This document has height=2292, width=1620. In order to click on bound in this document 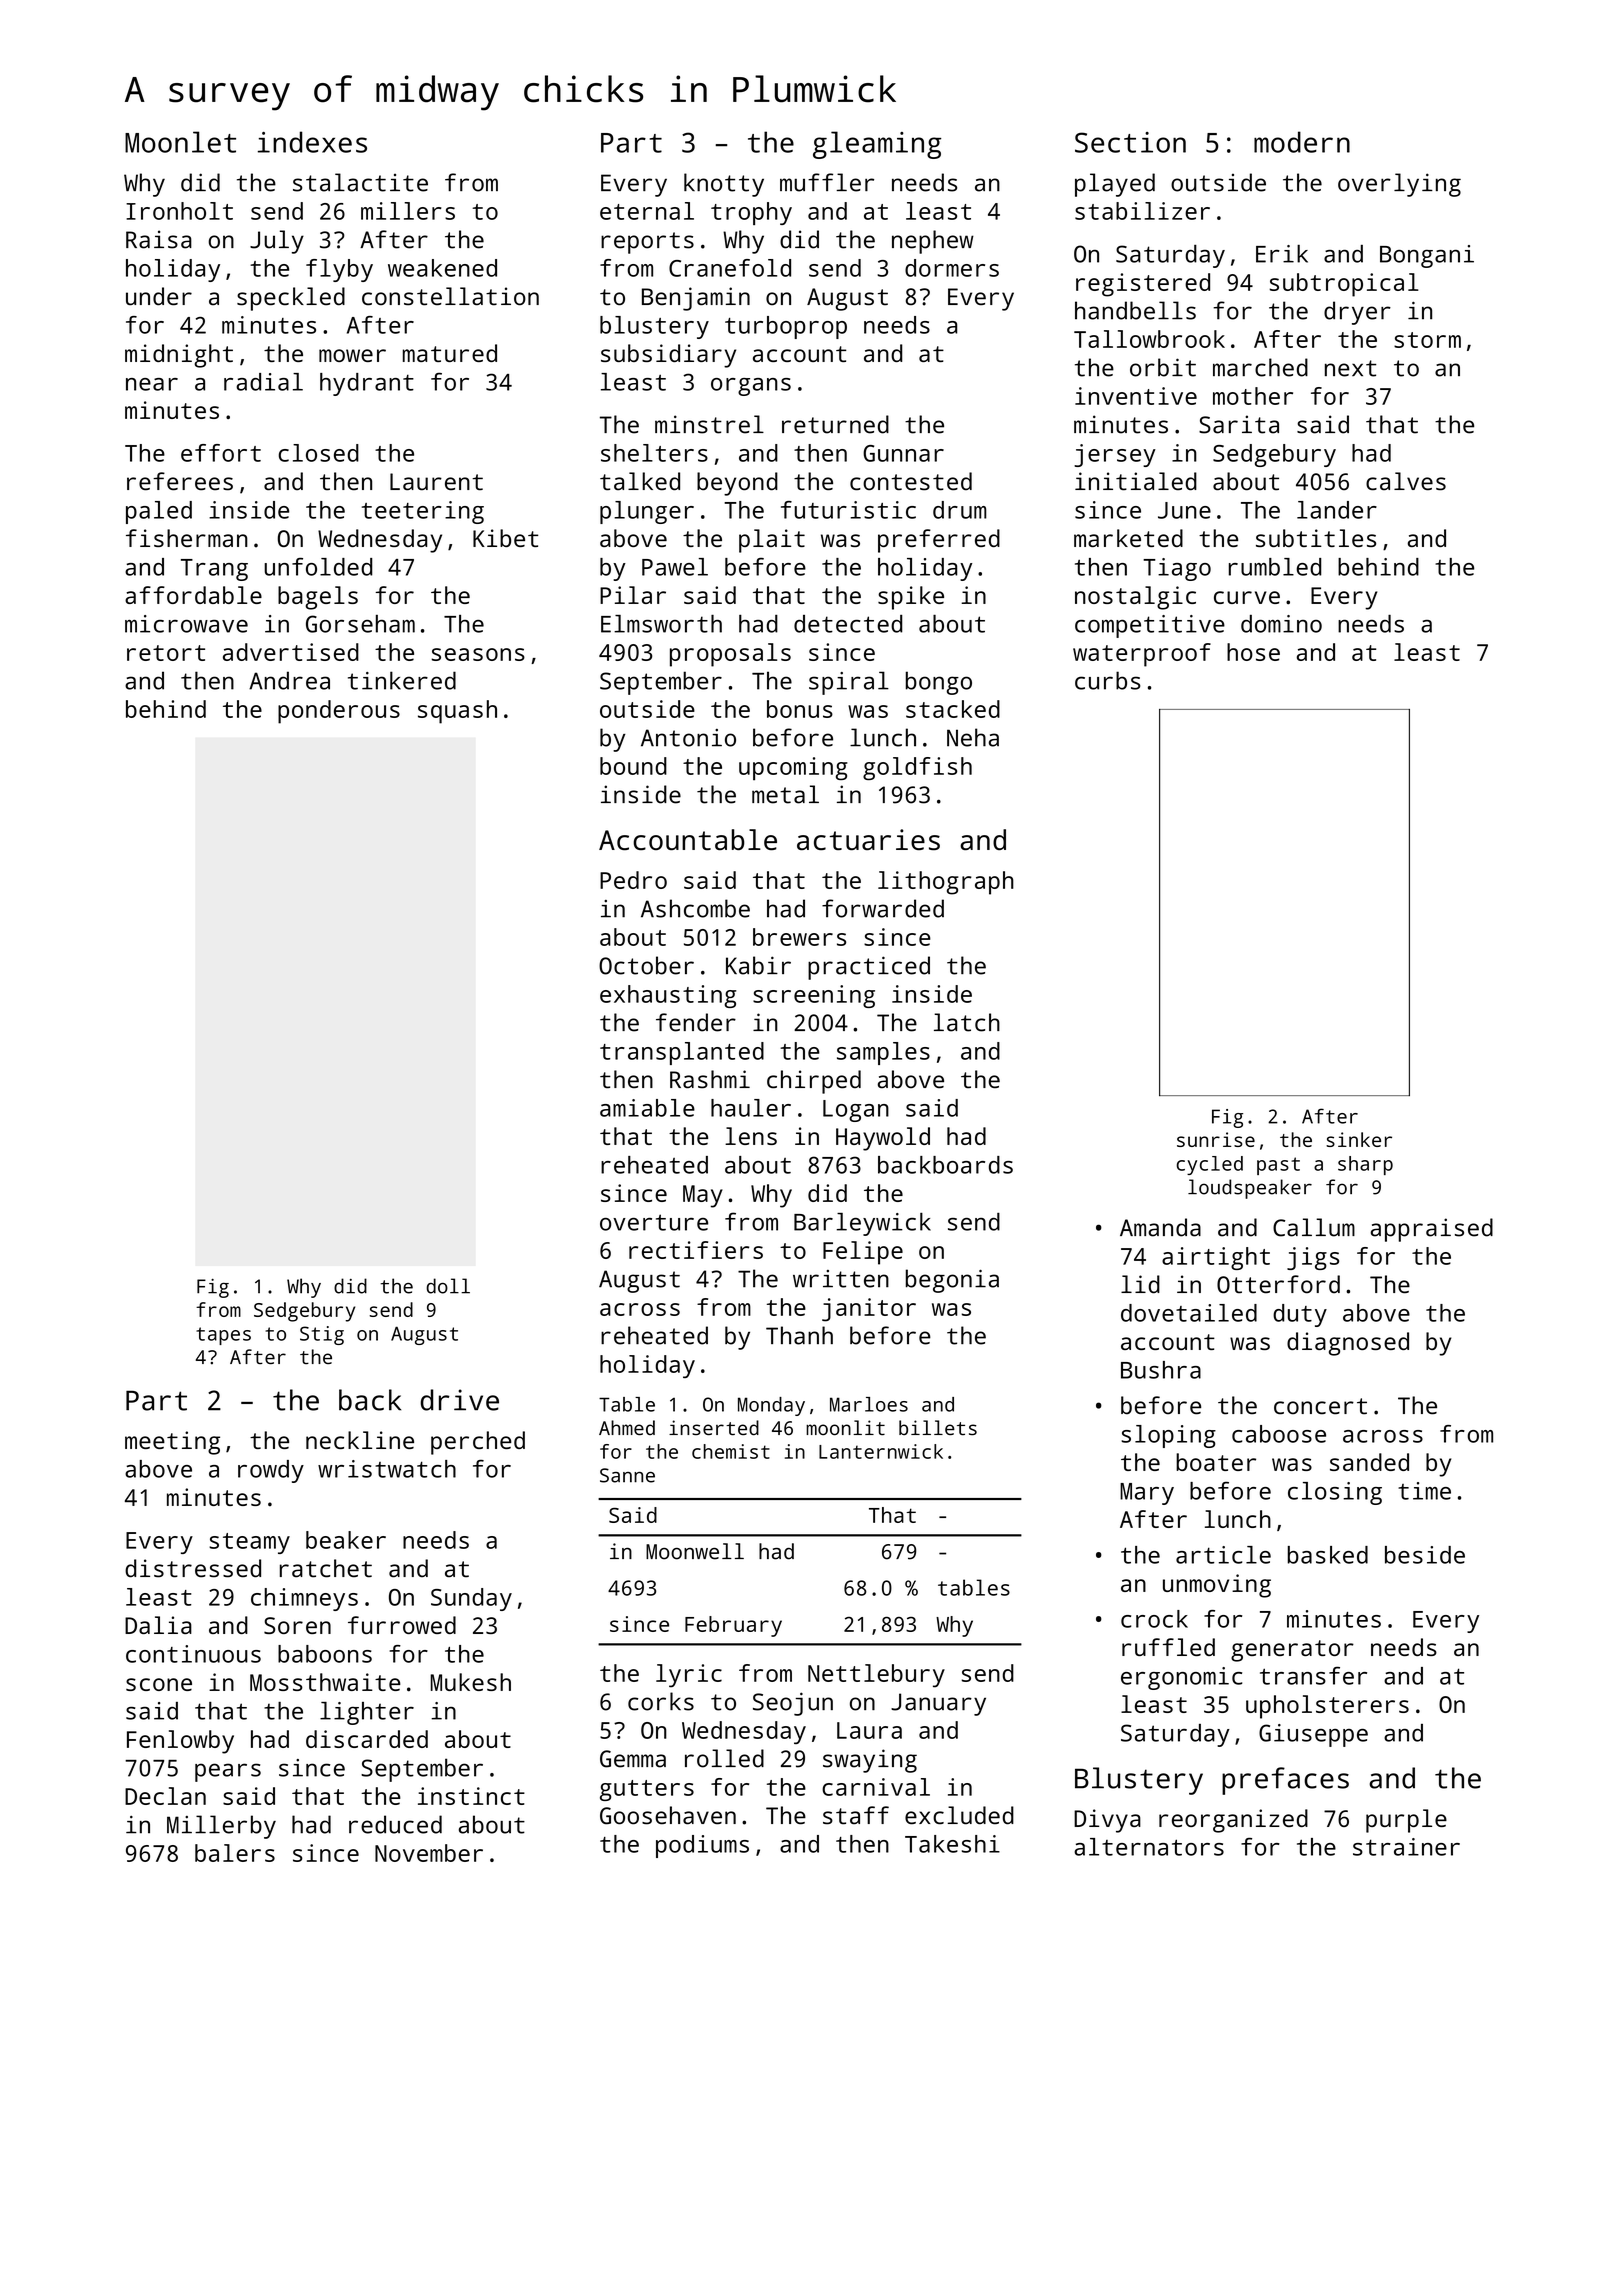, I will do `click(633, 766)`.
